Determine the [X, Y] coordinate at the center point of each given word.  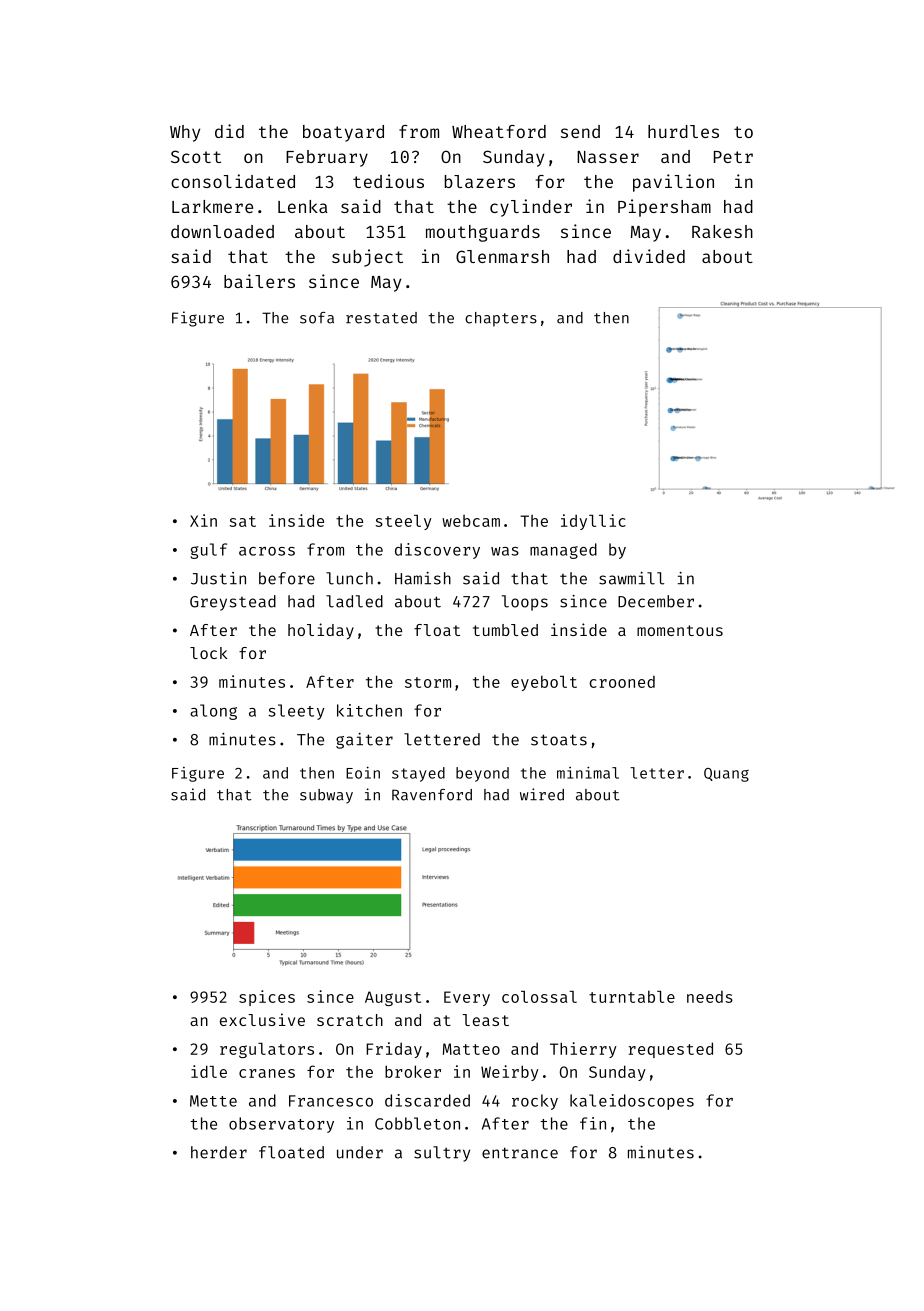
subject [367, 258]
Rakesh [722, 231]
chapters [501, 319]
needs [710, 996]
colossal [539, 997]
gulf [209, 551]
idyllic [593, 522]
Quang [726, 775]
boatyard [343, 133]
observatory [281, 1125]
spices [267, 998]
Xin [203, 520]
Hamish [423, 578]
